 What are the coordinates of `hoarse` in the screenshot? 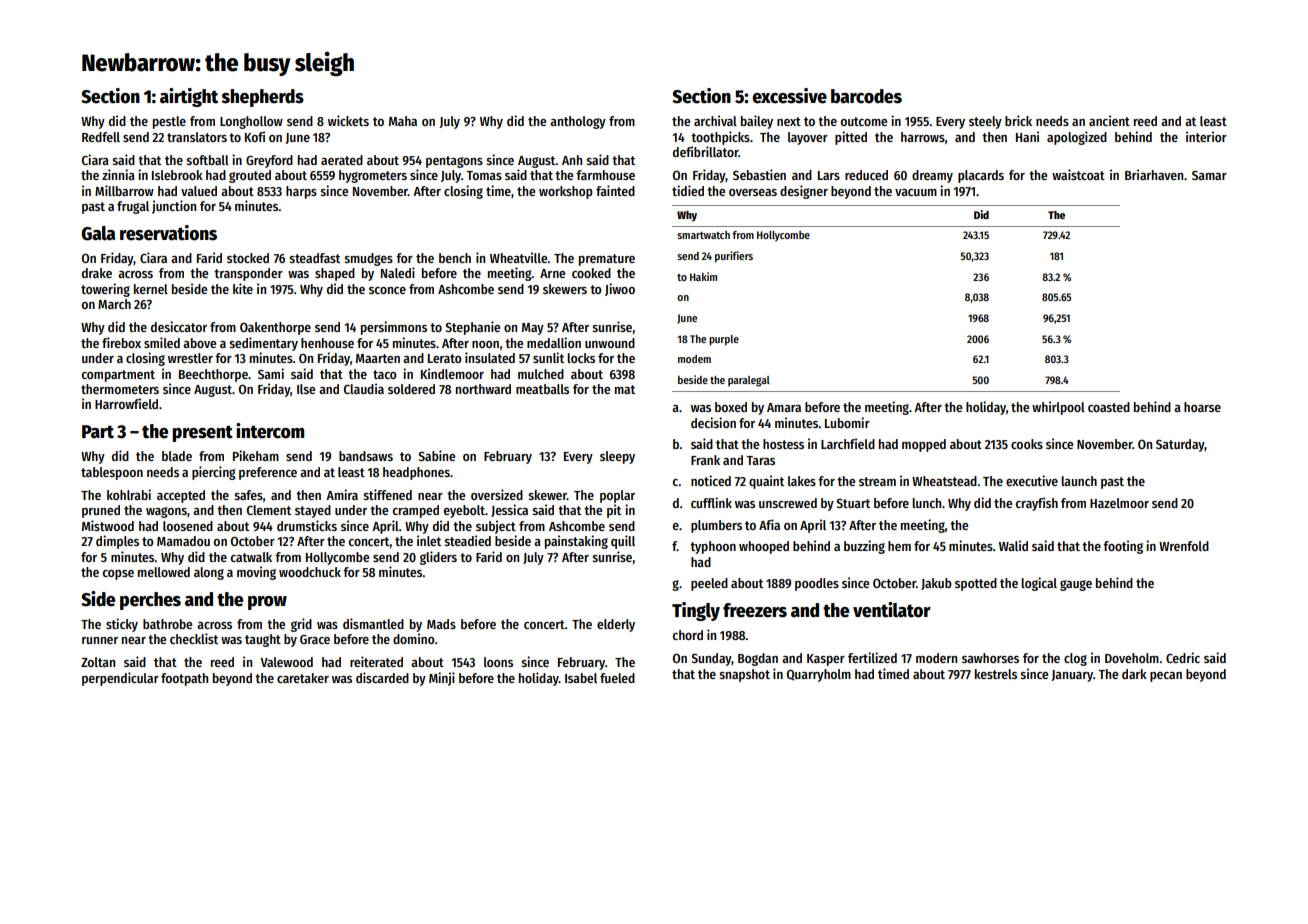 It's located at (1202, 407).
